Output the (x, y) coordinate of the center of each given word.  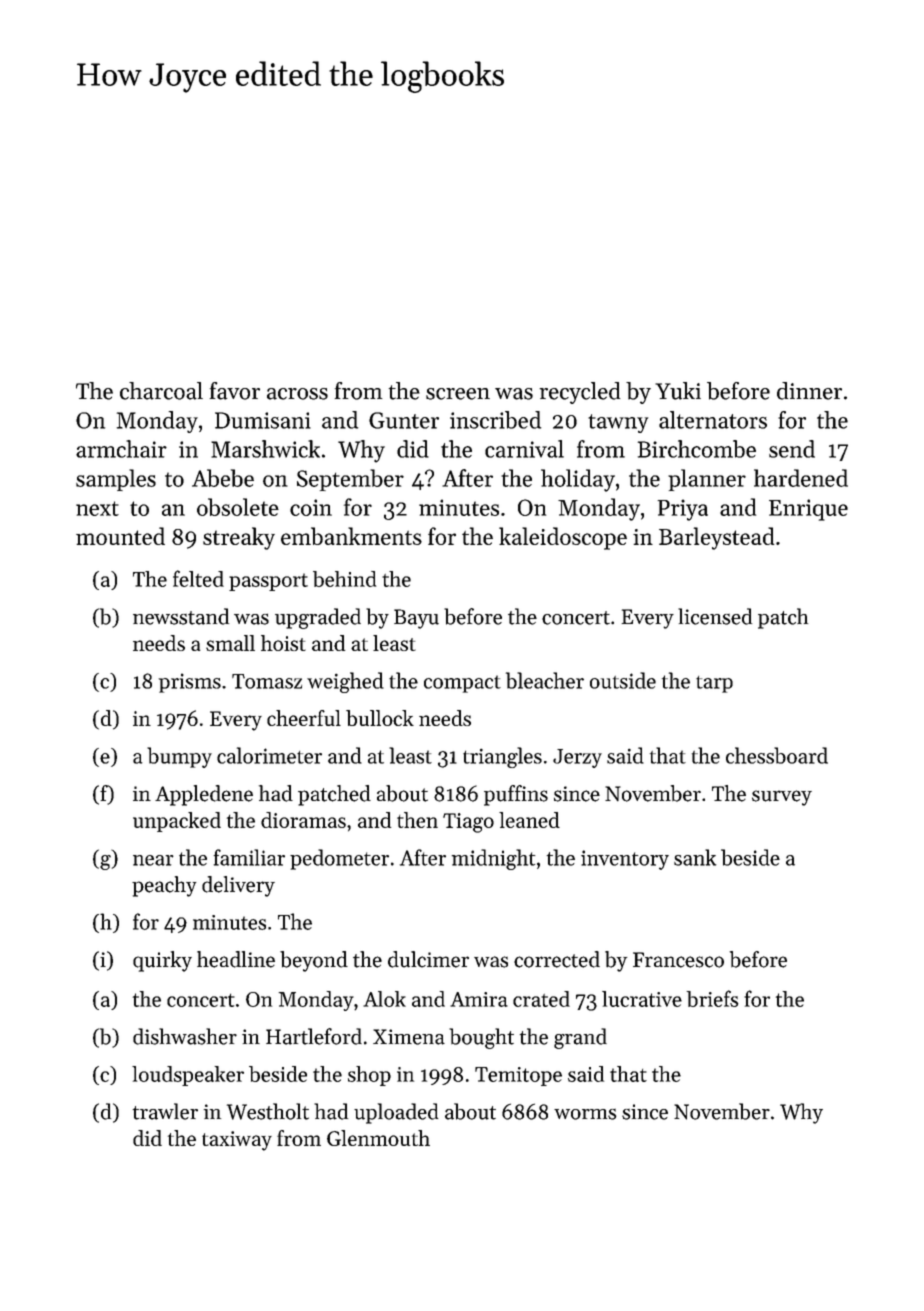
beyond (314, 961)
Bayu (416, 619)
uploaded (396, 1113)
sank (695, 857)
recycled (580, 393)
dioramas (303, 820)
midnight (493, 859)
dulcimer (428, 959)
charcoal (161, 391)
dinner (809, 391)
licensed (715, 616)
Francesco (678, 960)
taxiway (237, 1141)
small (230, 643)
